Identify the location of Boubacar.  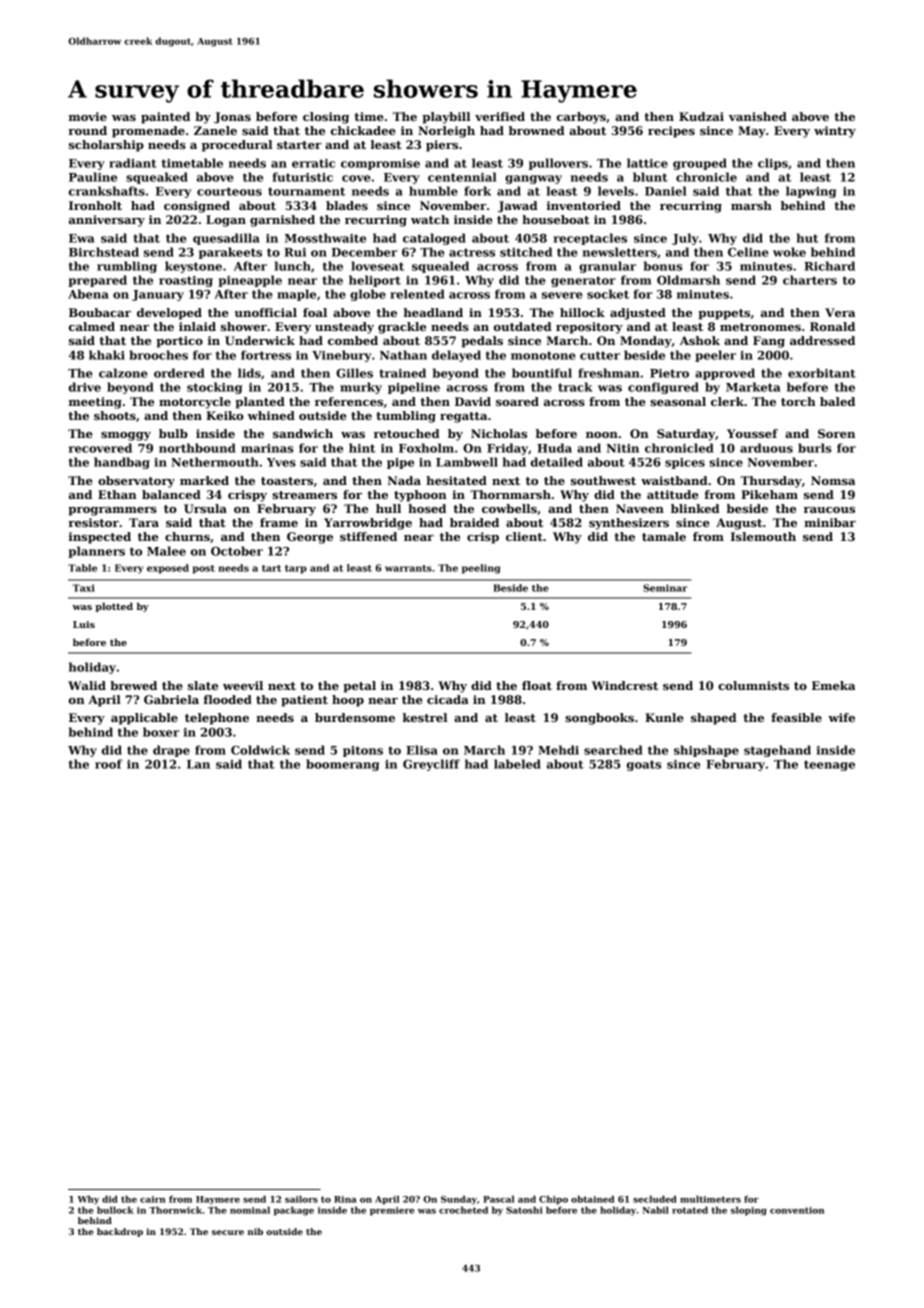
(100, 312).
